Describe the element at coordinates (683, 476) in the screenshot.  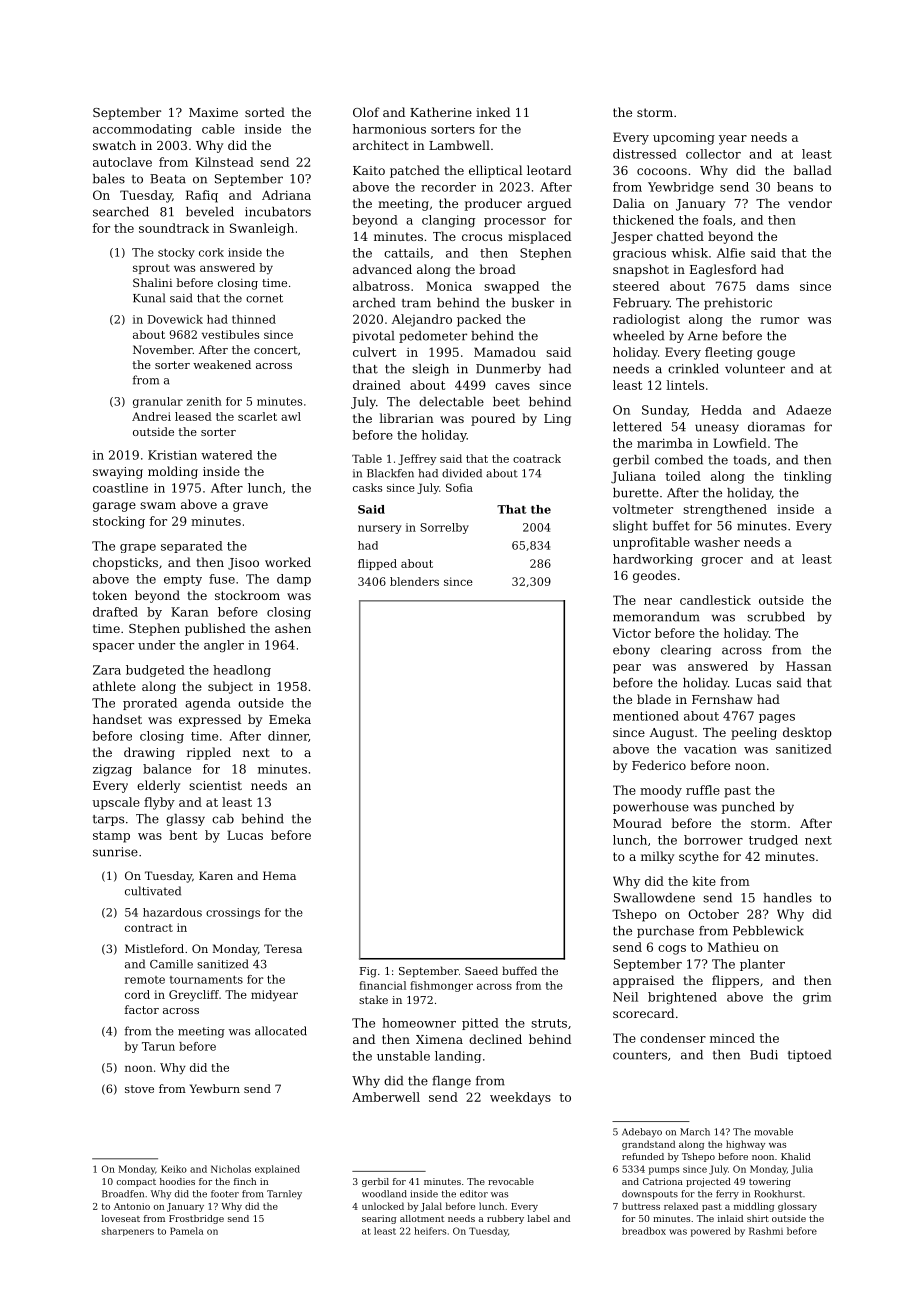
I see `toiled` at that location.
